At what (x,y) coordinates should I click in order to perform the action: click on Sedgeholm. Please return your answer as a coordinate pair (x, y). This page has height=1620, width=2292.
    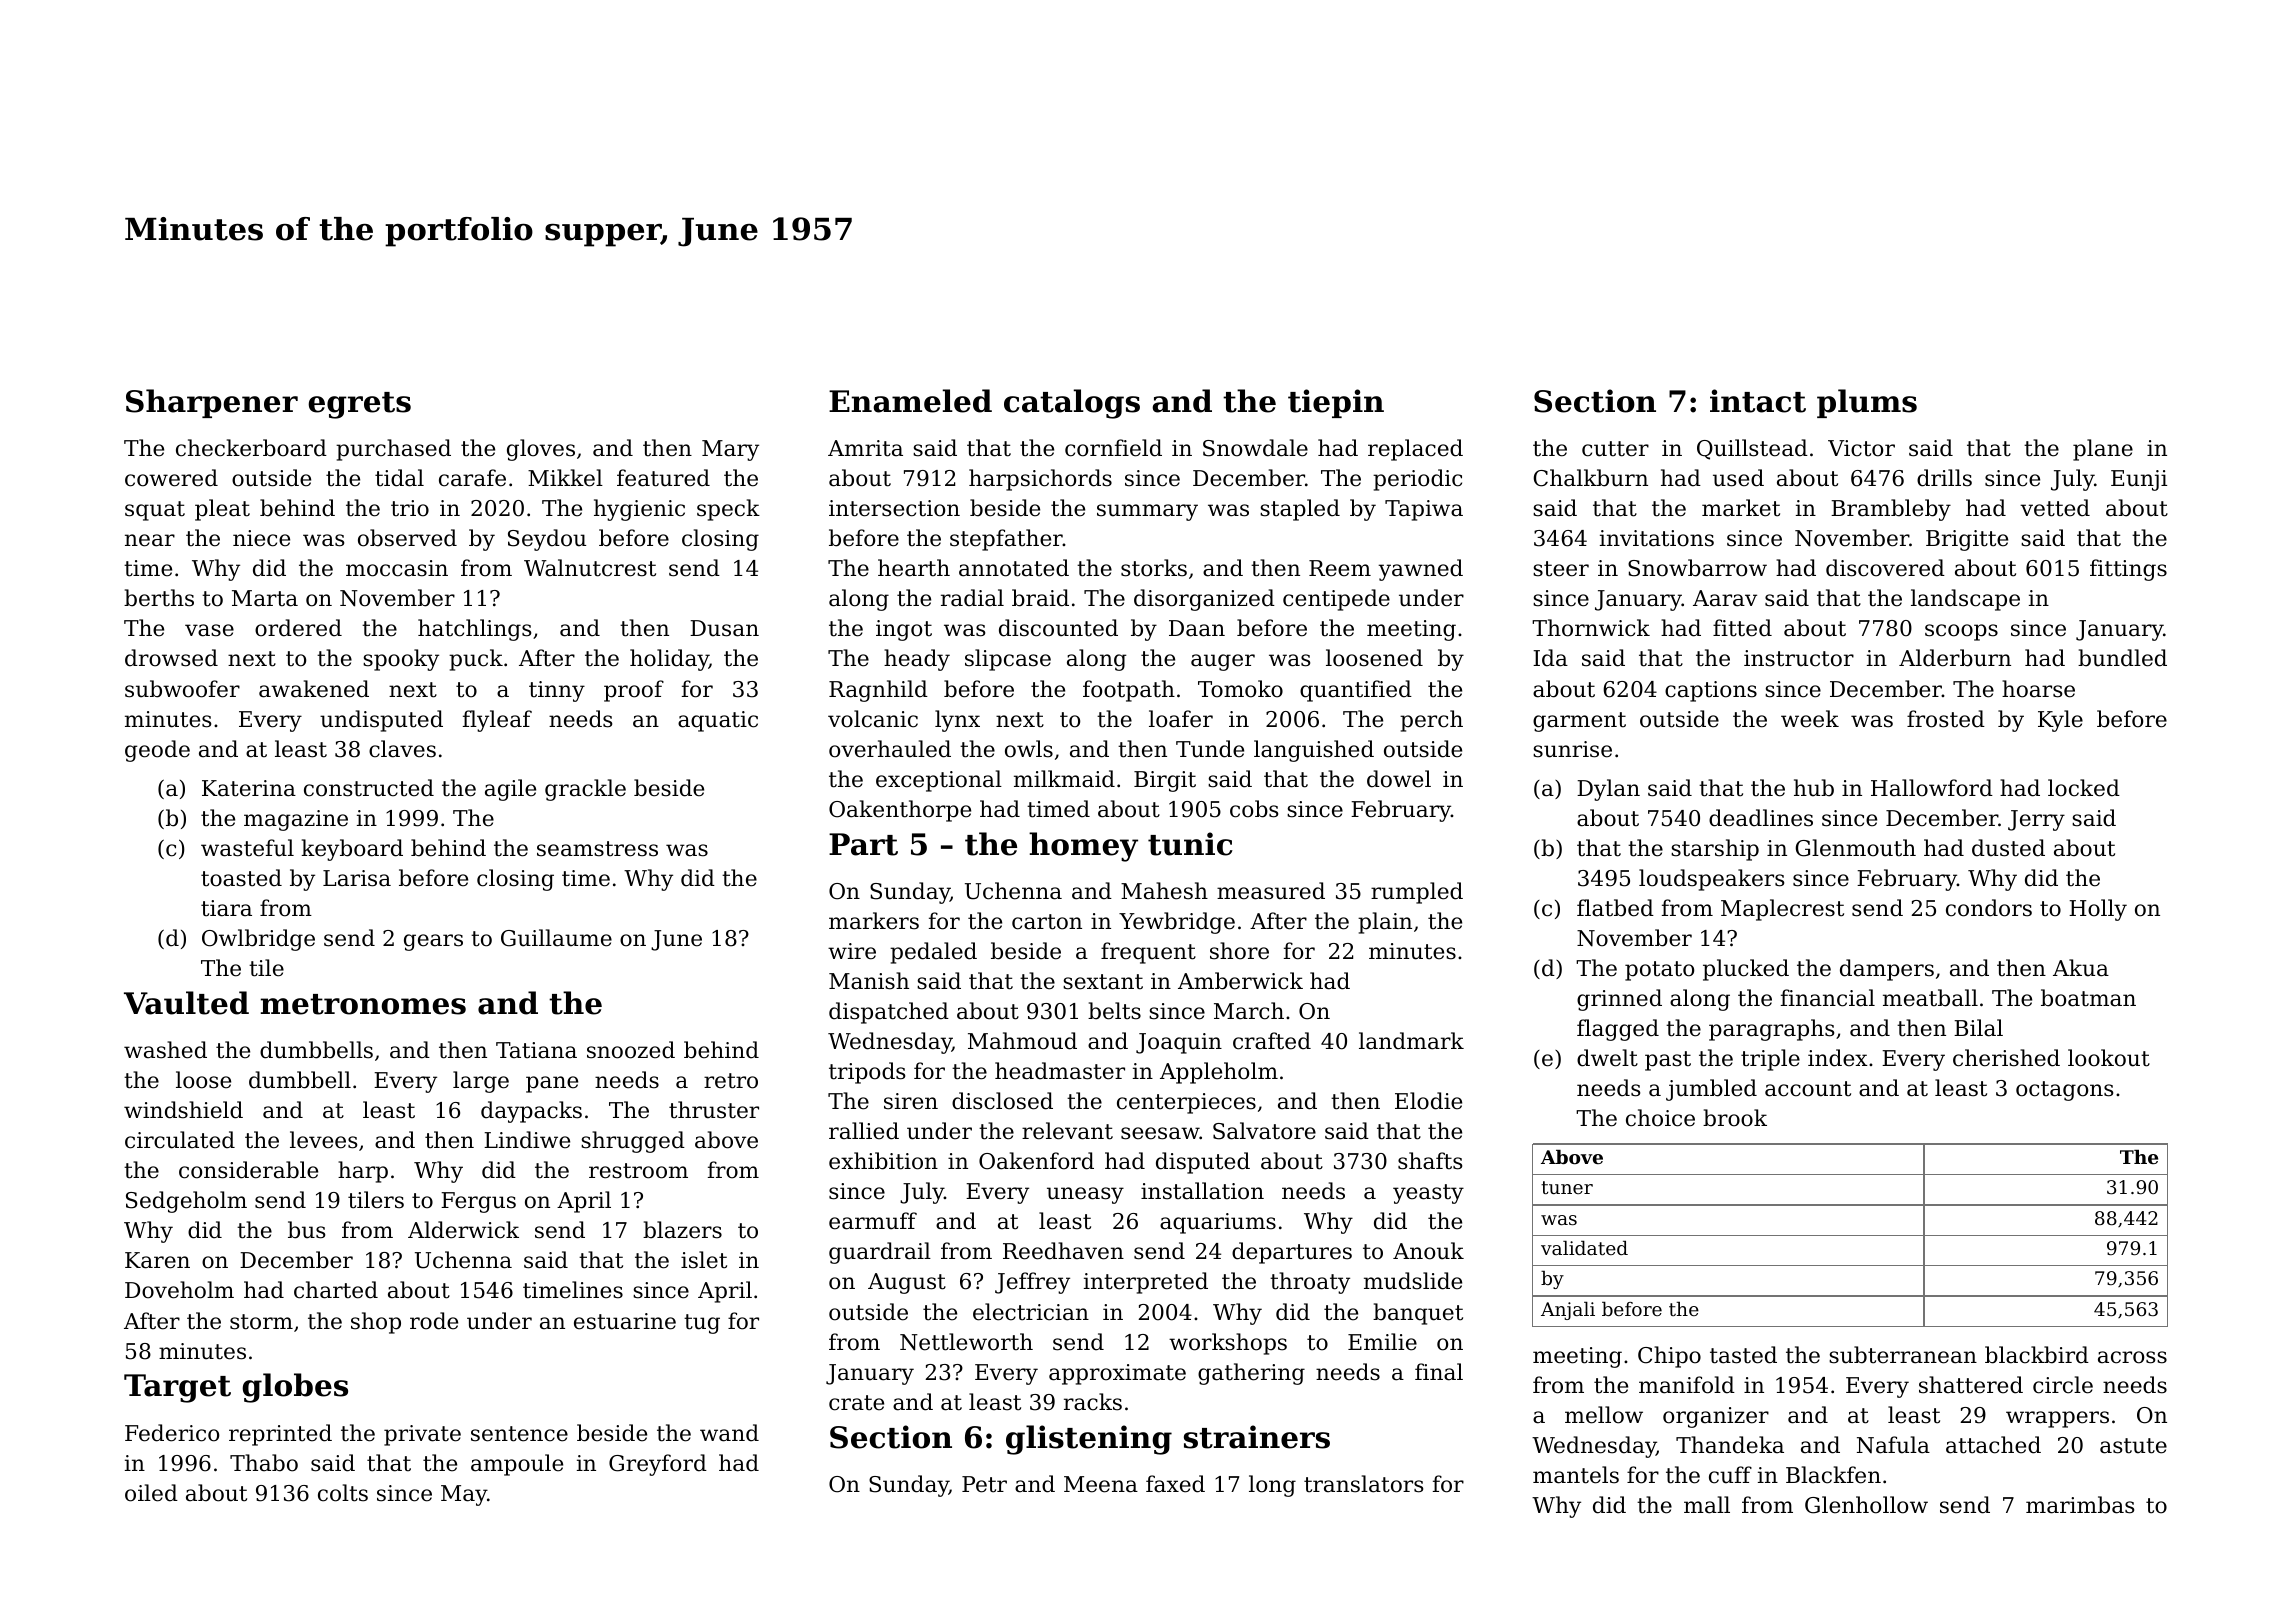
    Looking at the image, I should click on (186, 1202).
